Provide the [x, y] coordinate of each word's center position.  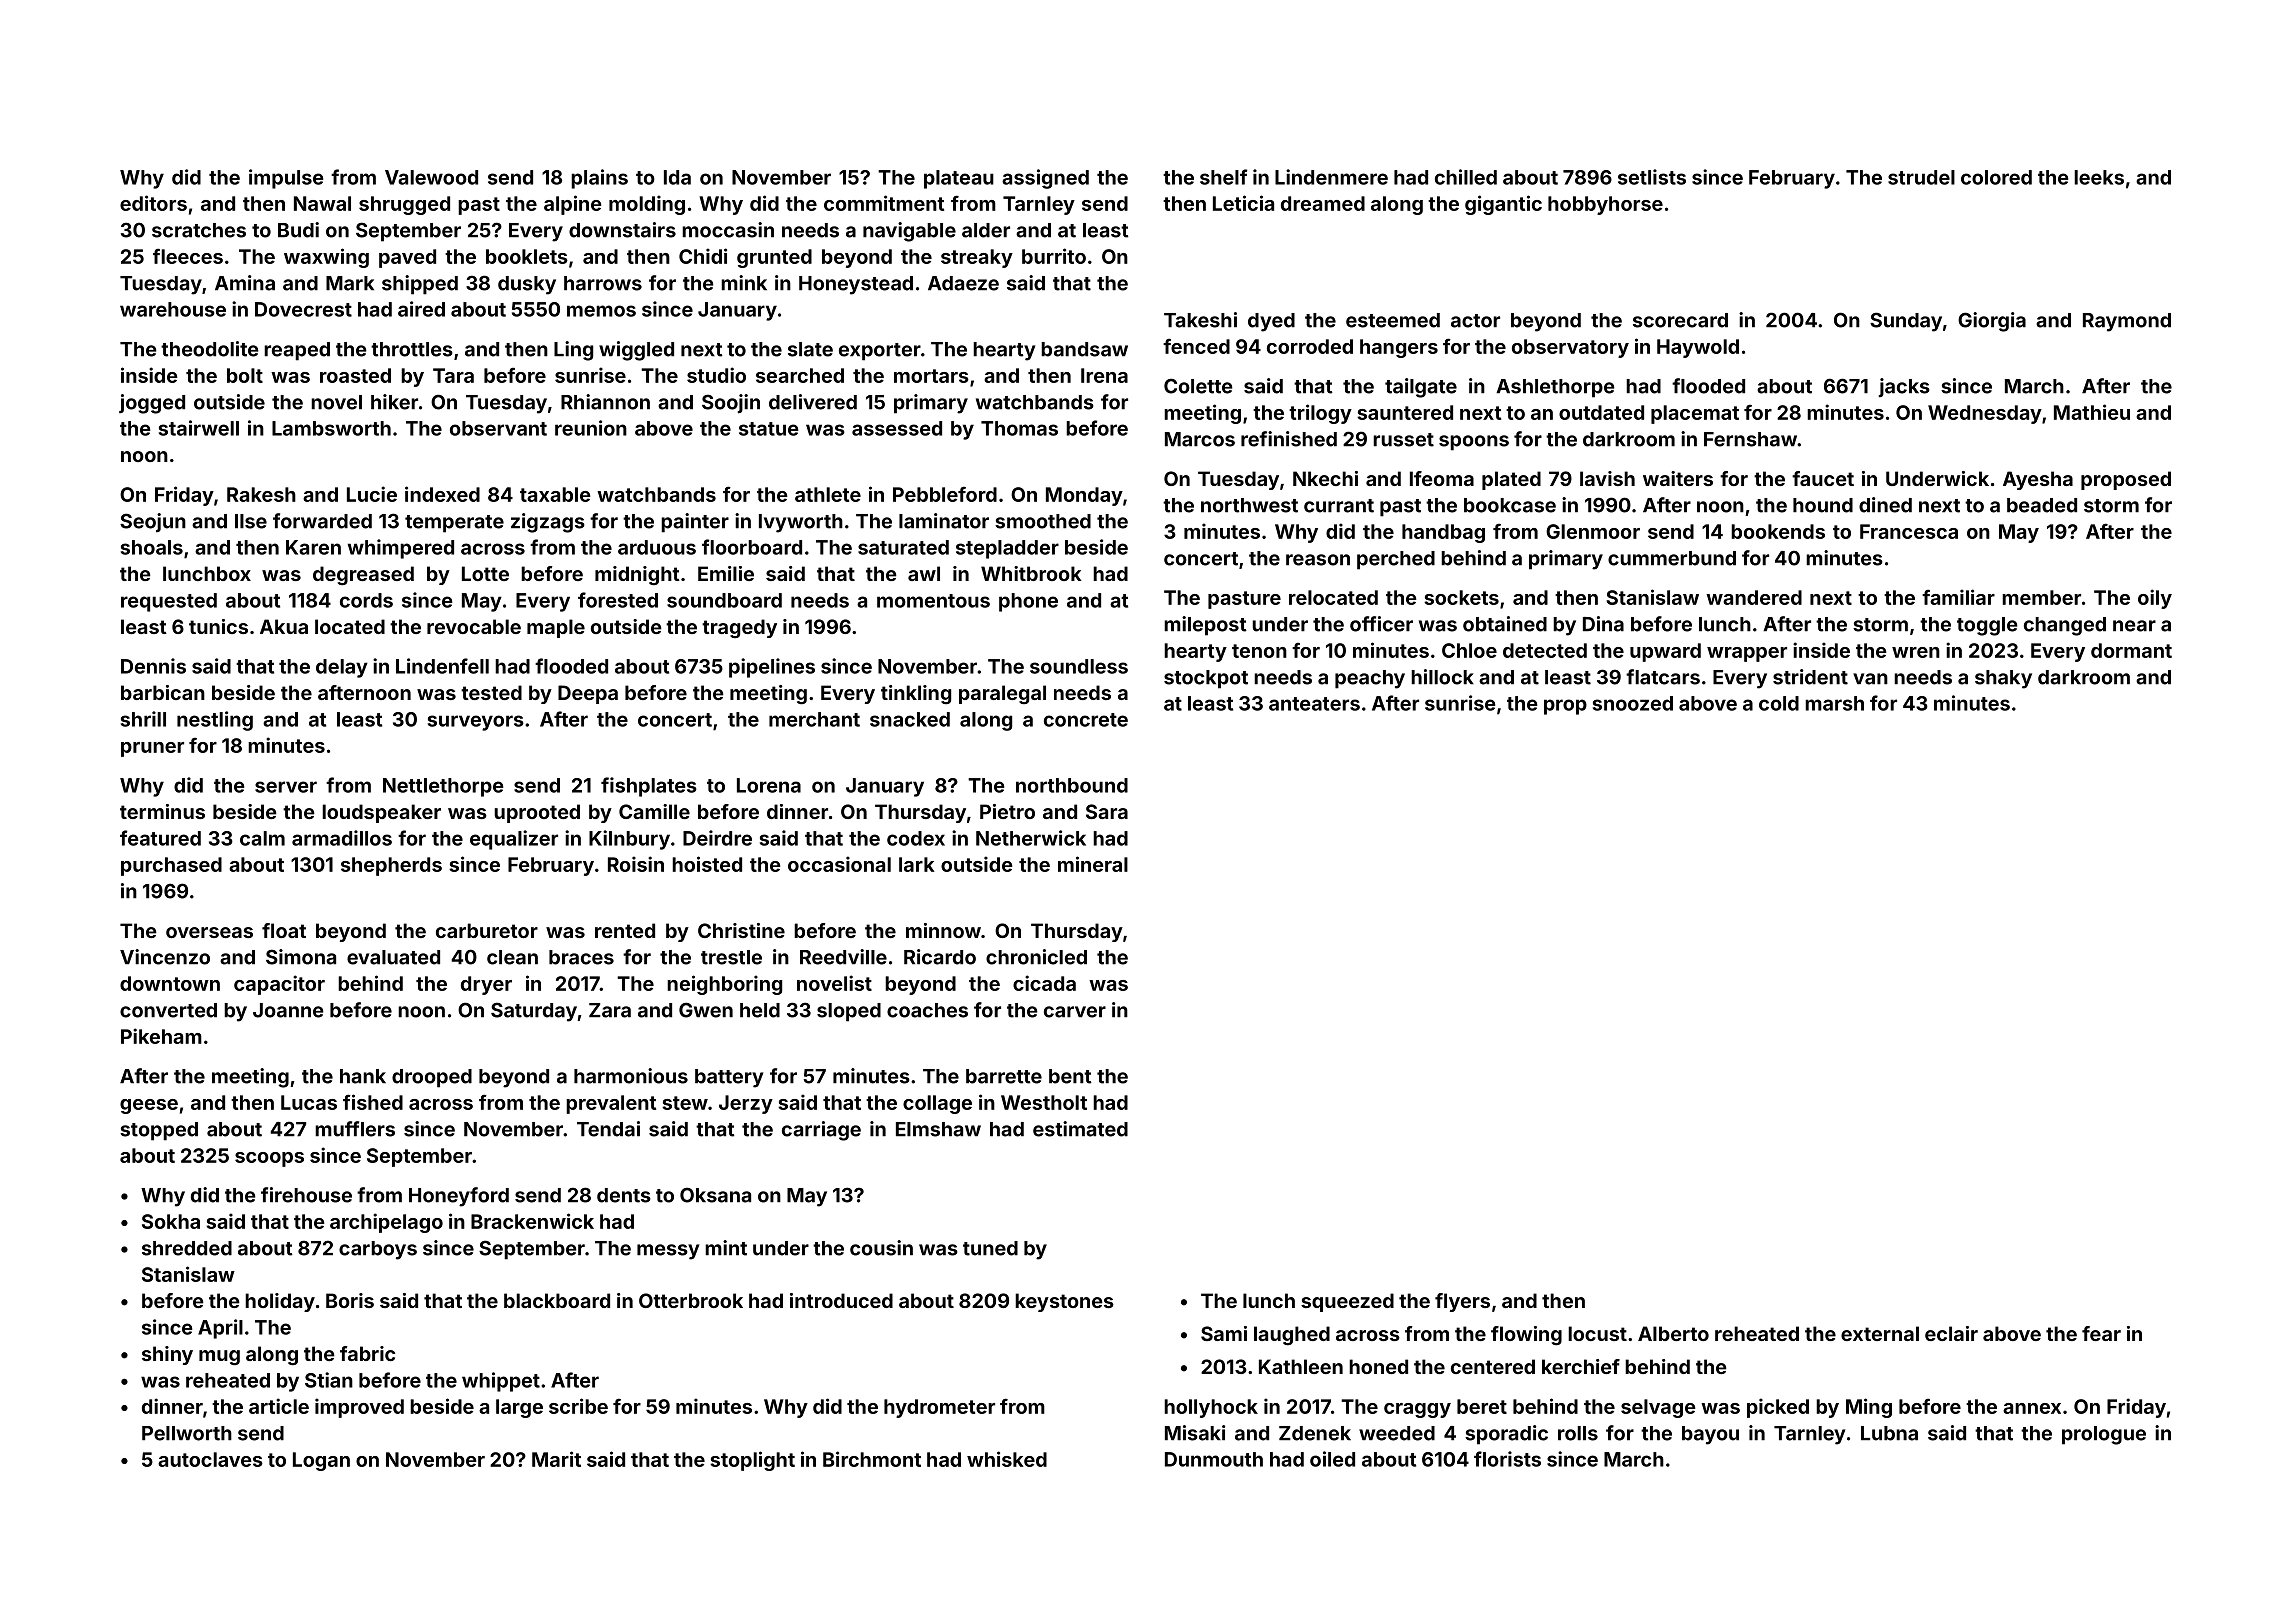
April [220, 1329]
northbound [1072, 785]
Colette [1198, 386]
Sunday [1906, 322]
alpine [573, 205]
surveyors [476, 723]
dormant [2131, 650]
